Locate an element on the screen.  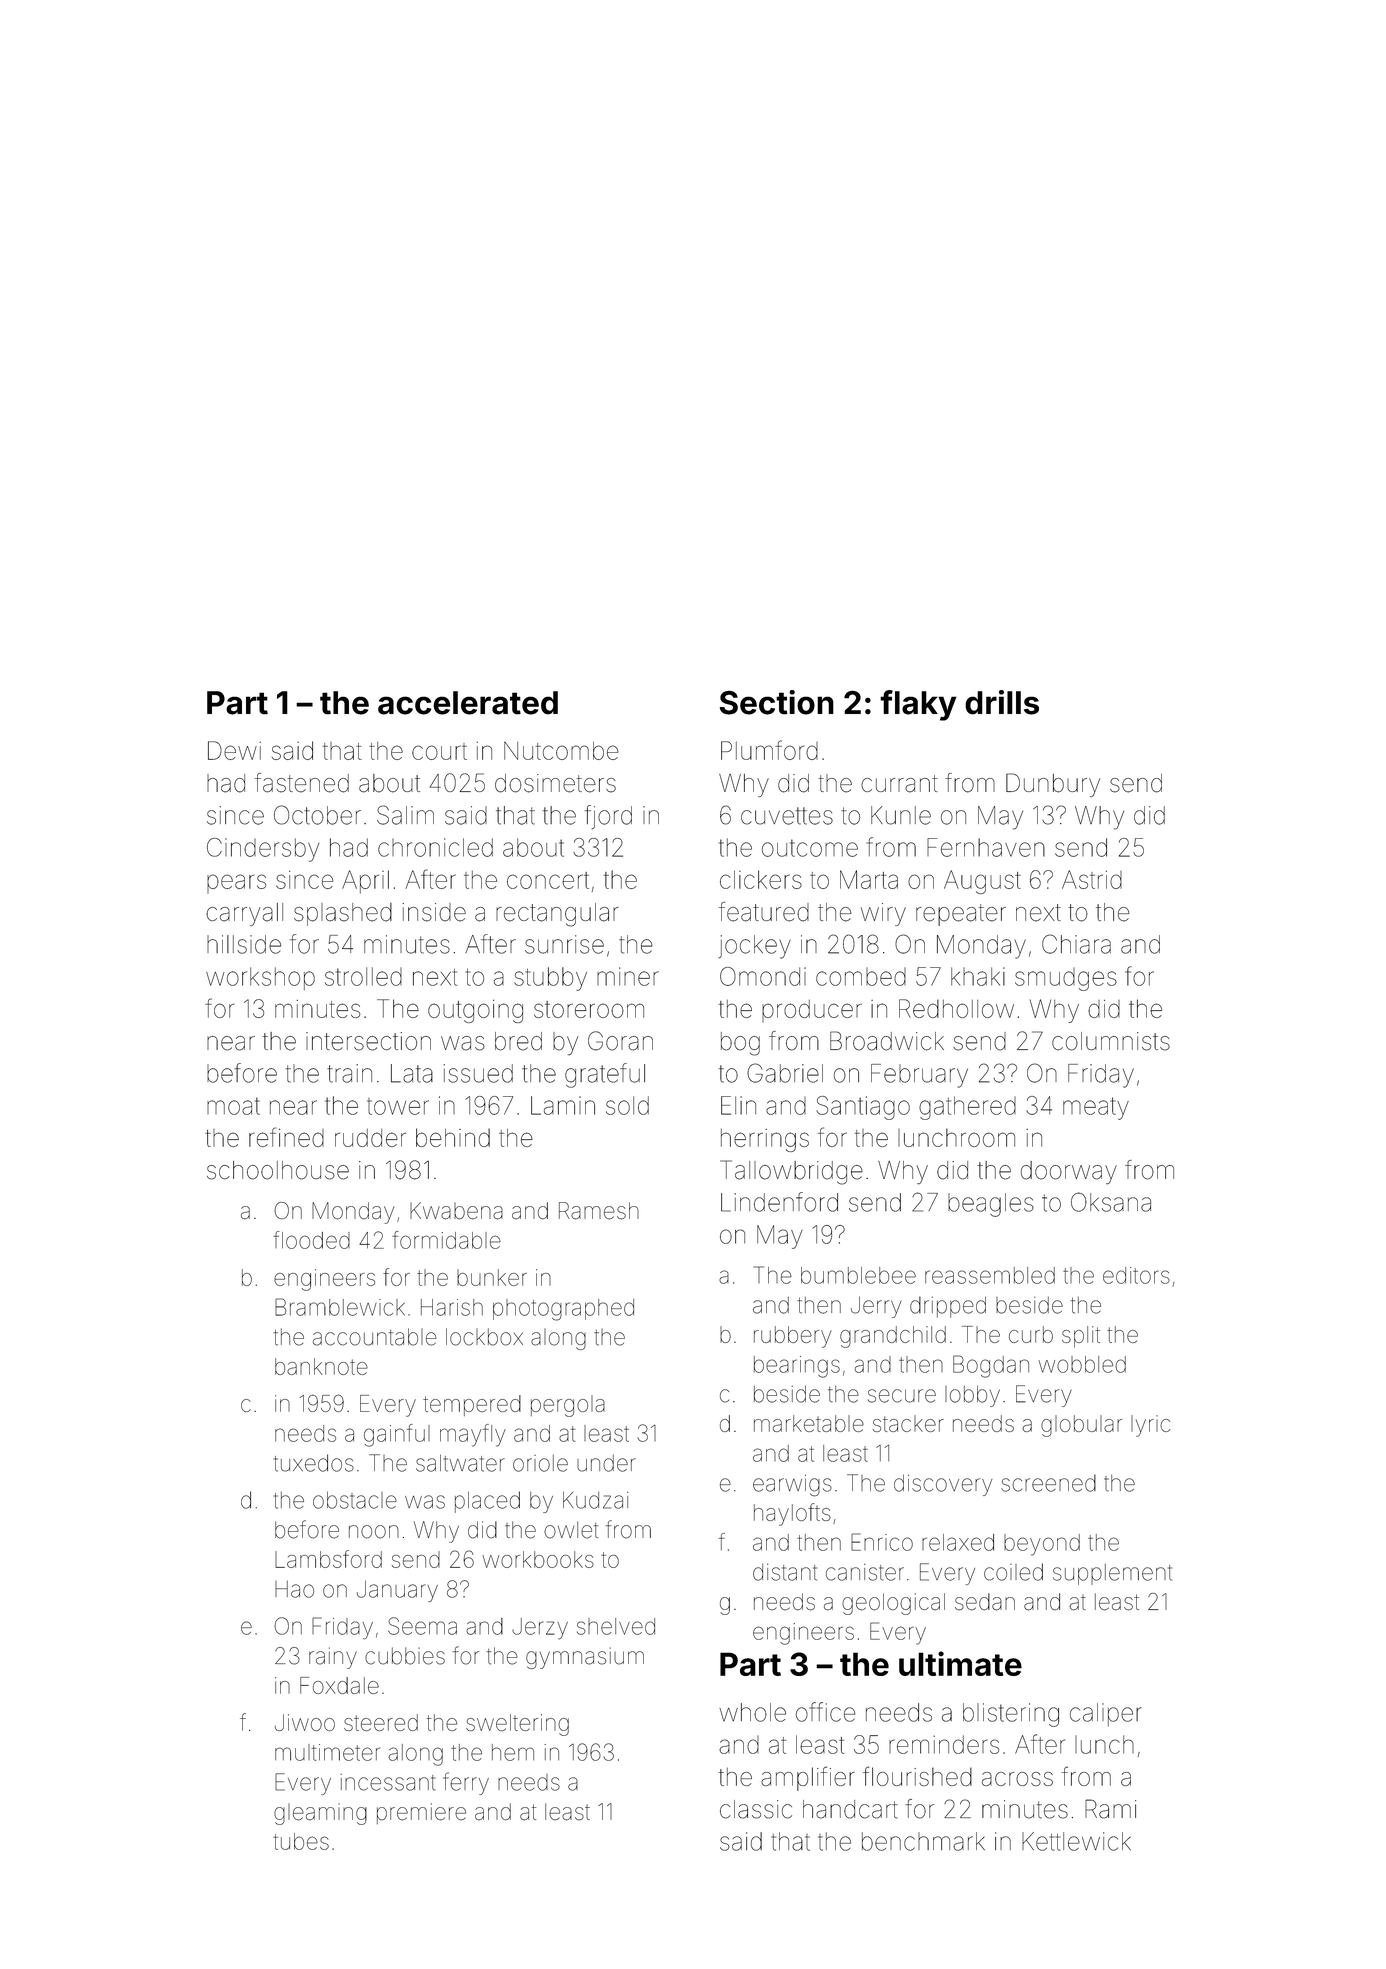
Nutcombe is located at coordinates (561, 750).
